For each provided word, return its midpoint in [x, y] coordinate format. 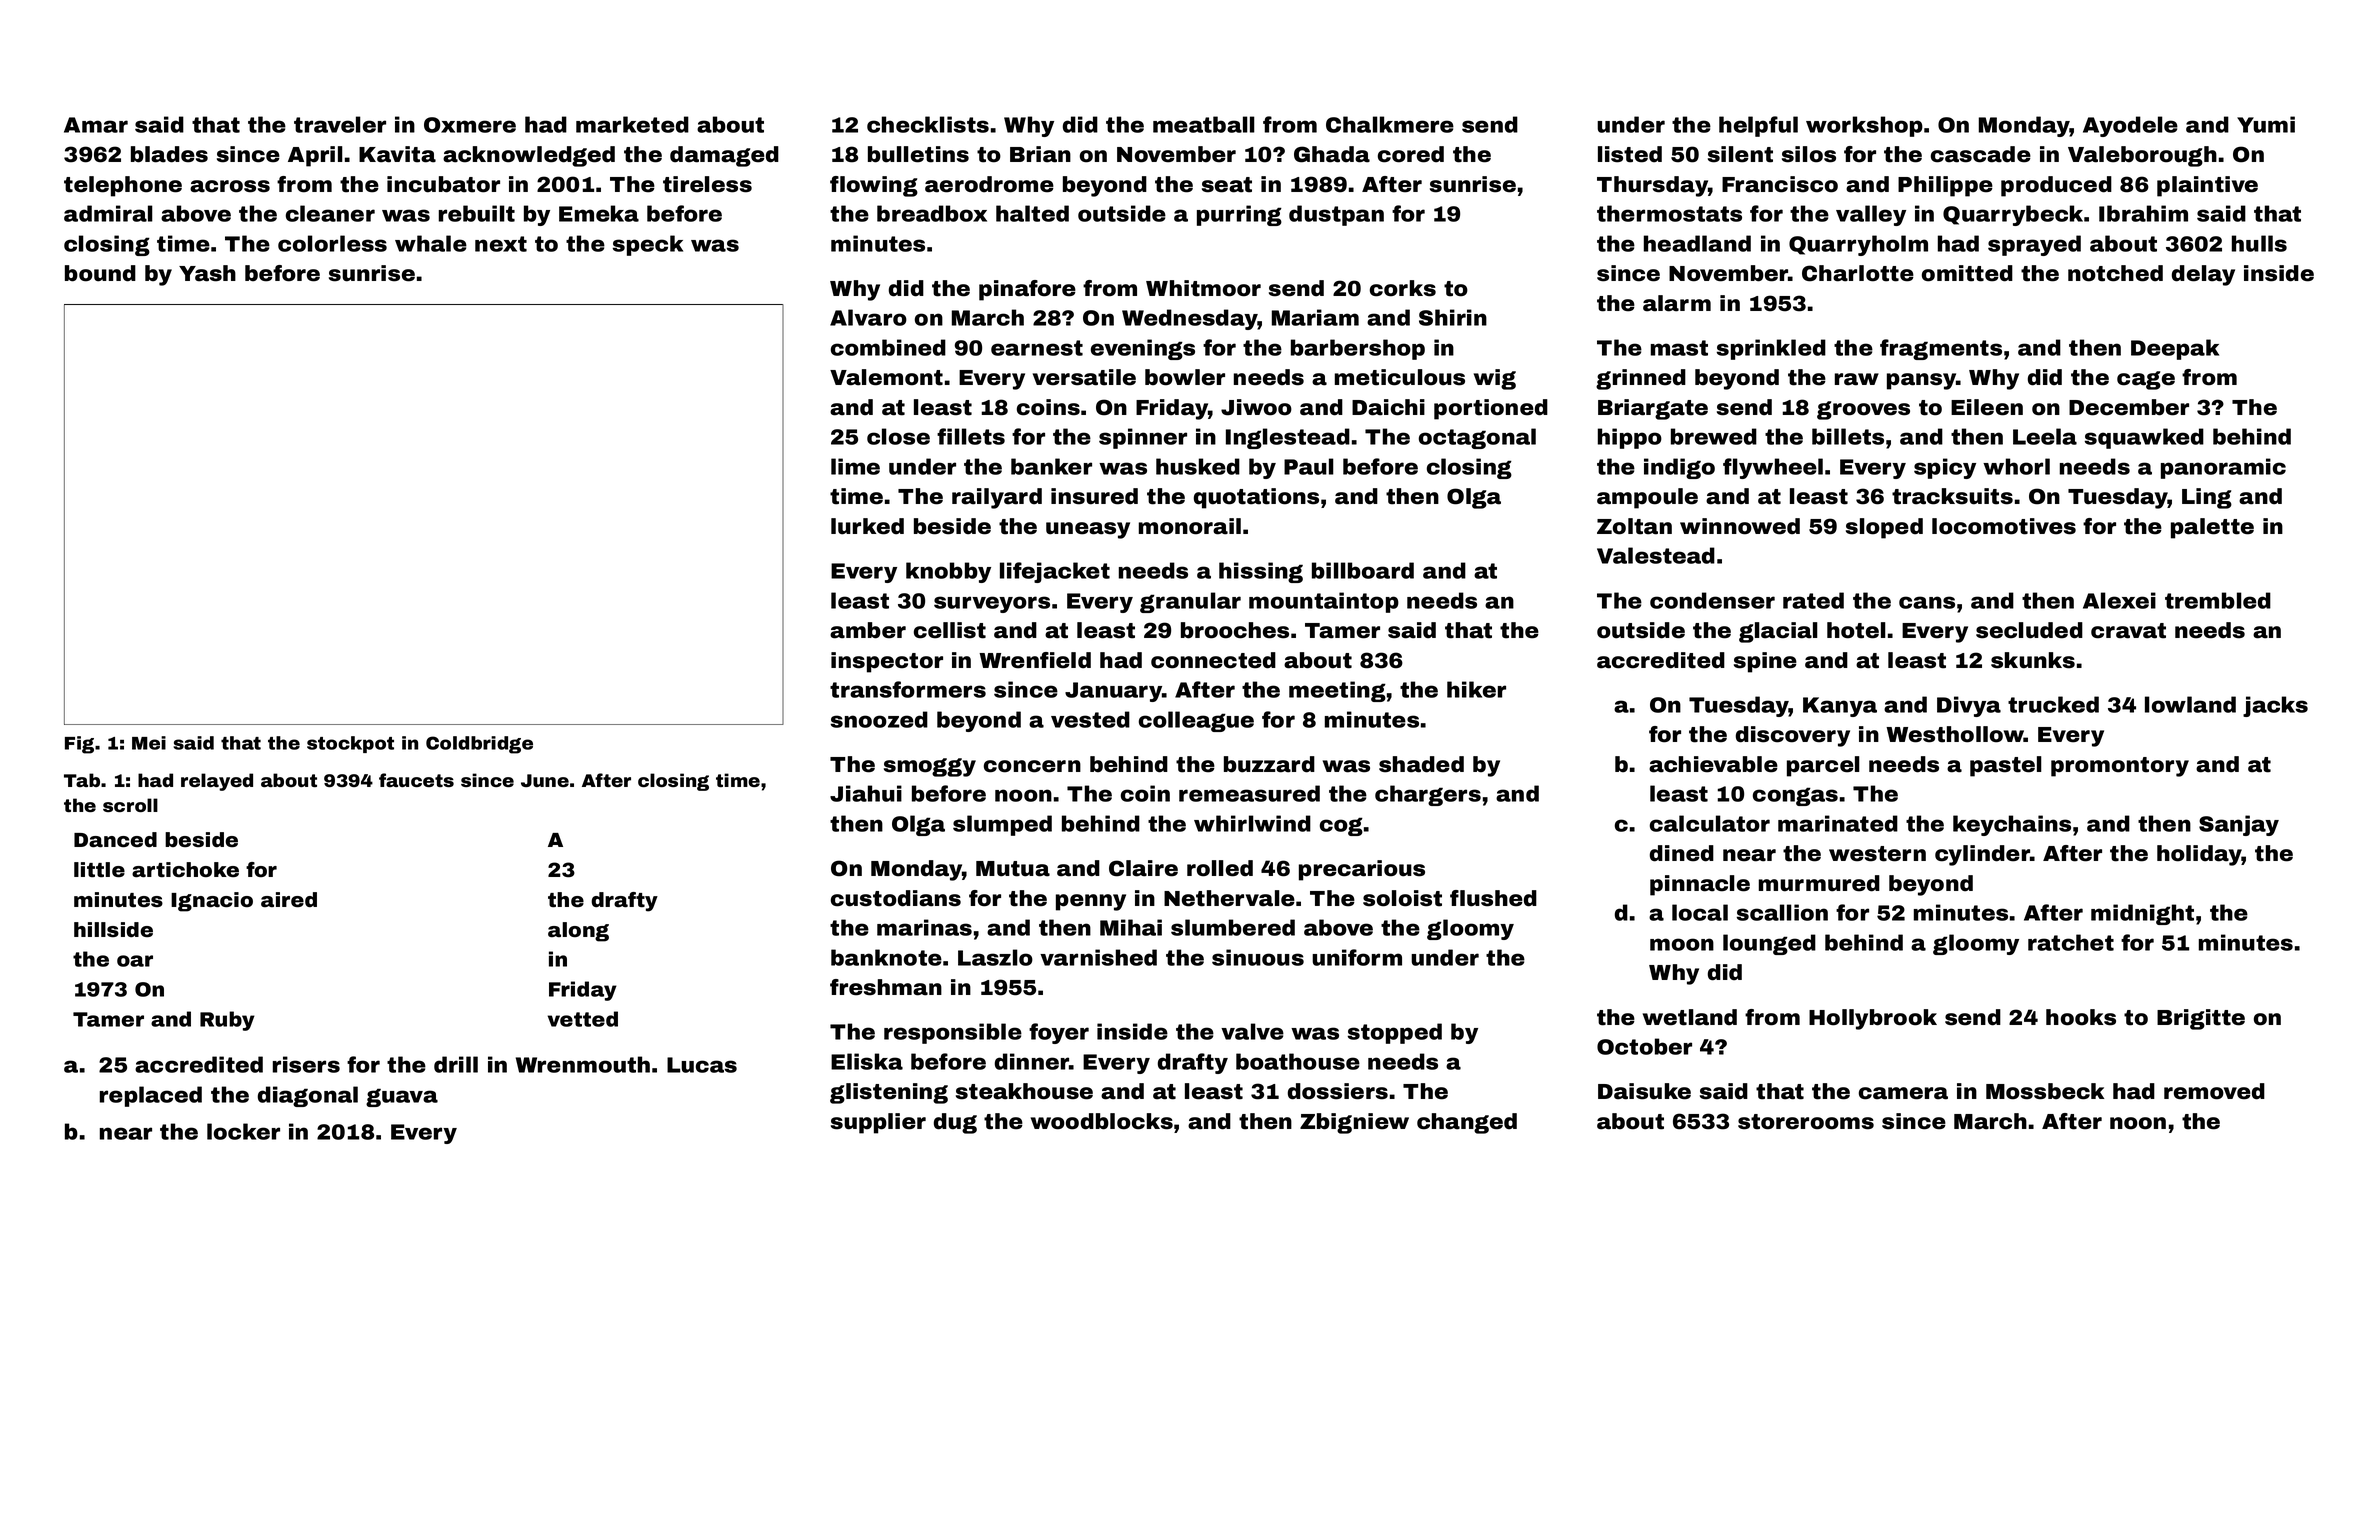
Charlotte [1858, 273]
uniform [1357, 957]
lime [855, 466]
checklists [928, 124]
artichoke [185, 870]
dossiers [1338, 1091]
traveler [340, 124]
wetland [1690, 1017]
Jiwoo [1256, 407]
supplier [878, 1123]
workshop [1864, 126]
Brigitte [2201, 1019]
